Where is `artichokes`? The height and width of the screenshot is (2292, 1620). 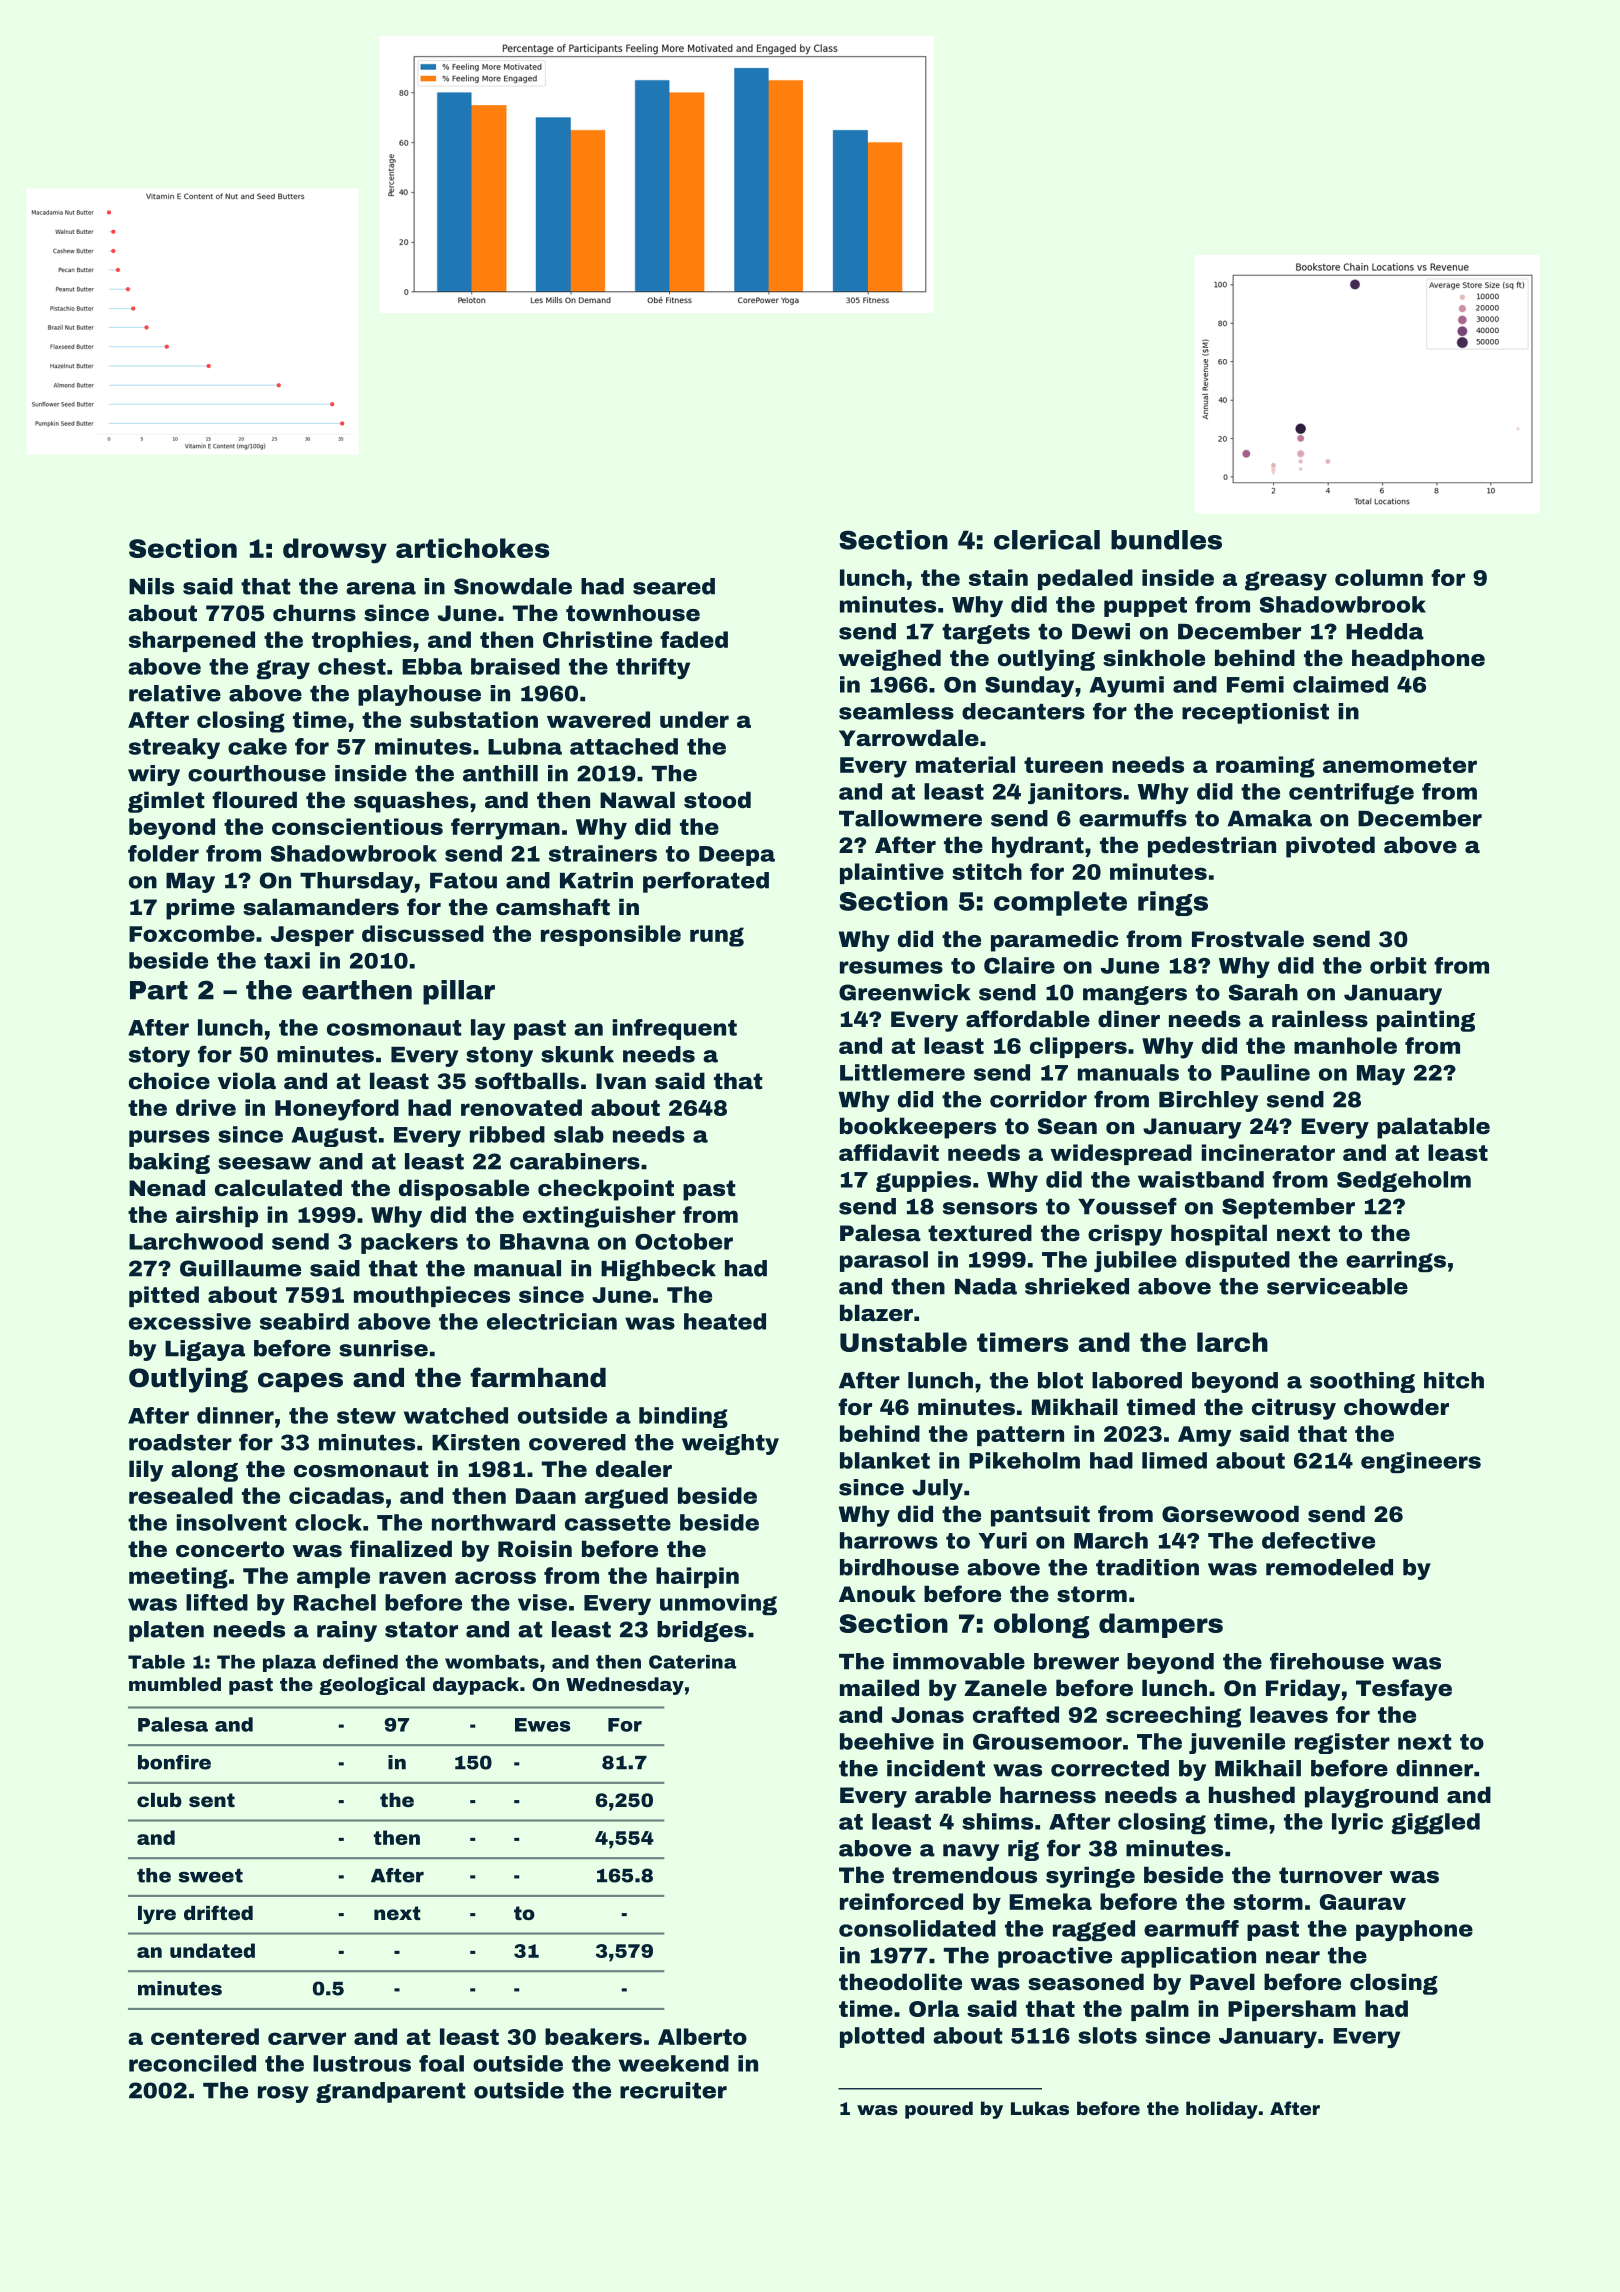 artichokes is located at coordinates (472, 548).
